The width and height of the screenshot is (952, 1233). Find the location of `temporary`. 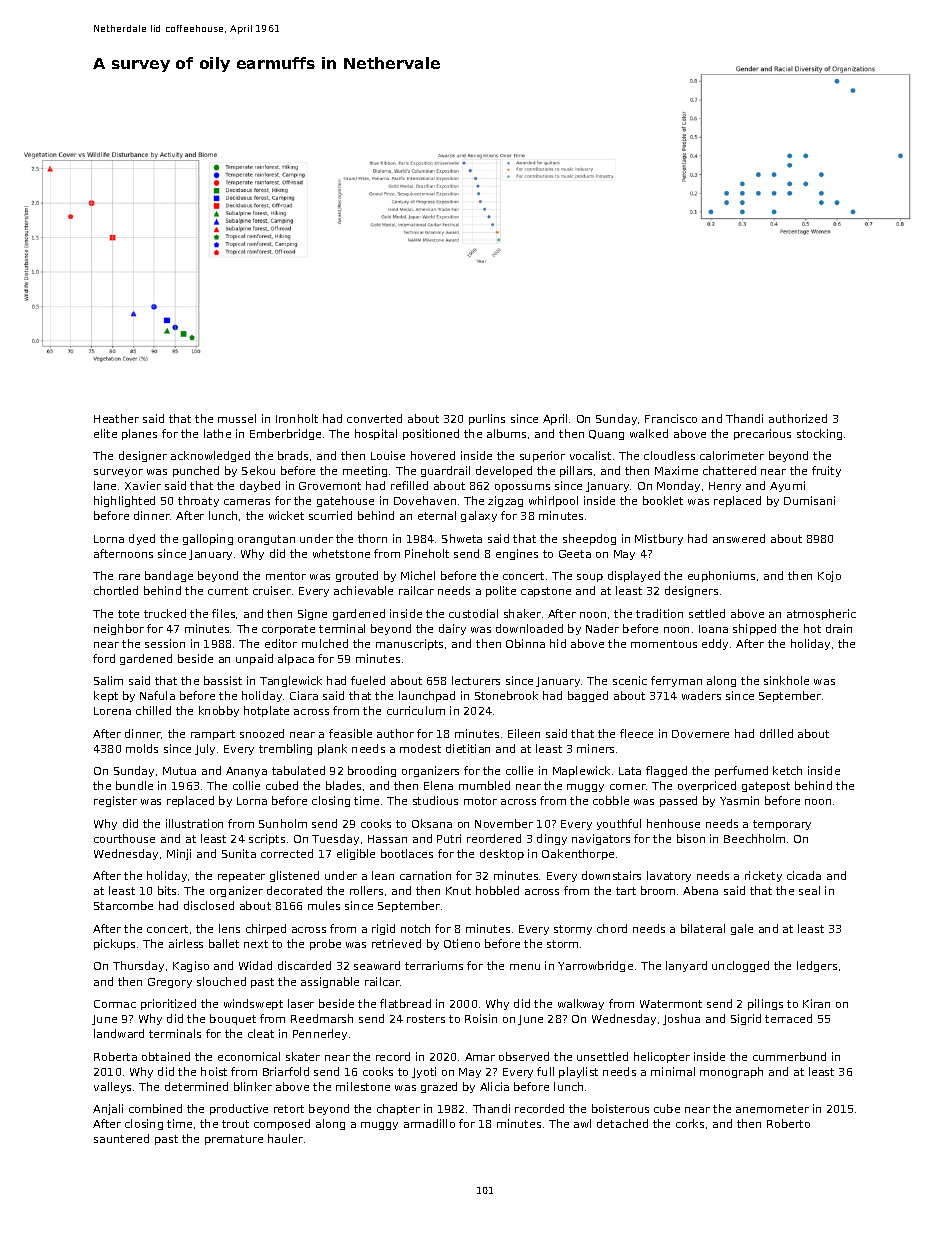

temporary is located at coordinates (782, 825).
